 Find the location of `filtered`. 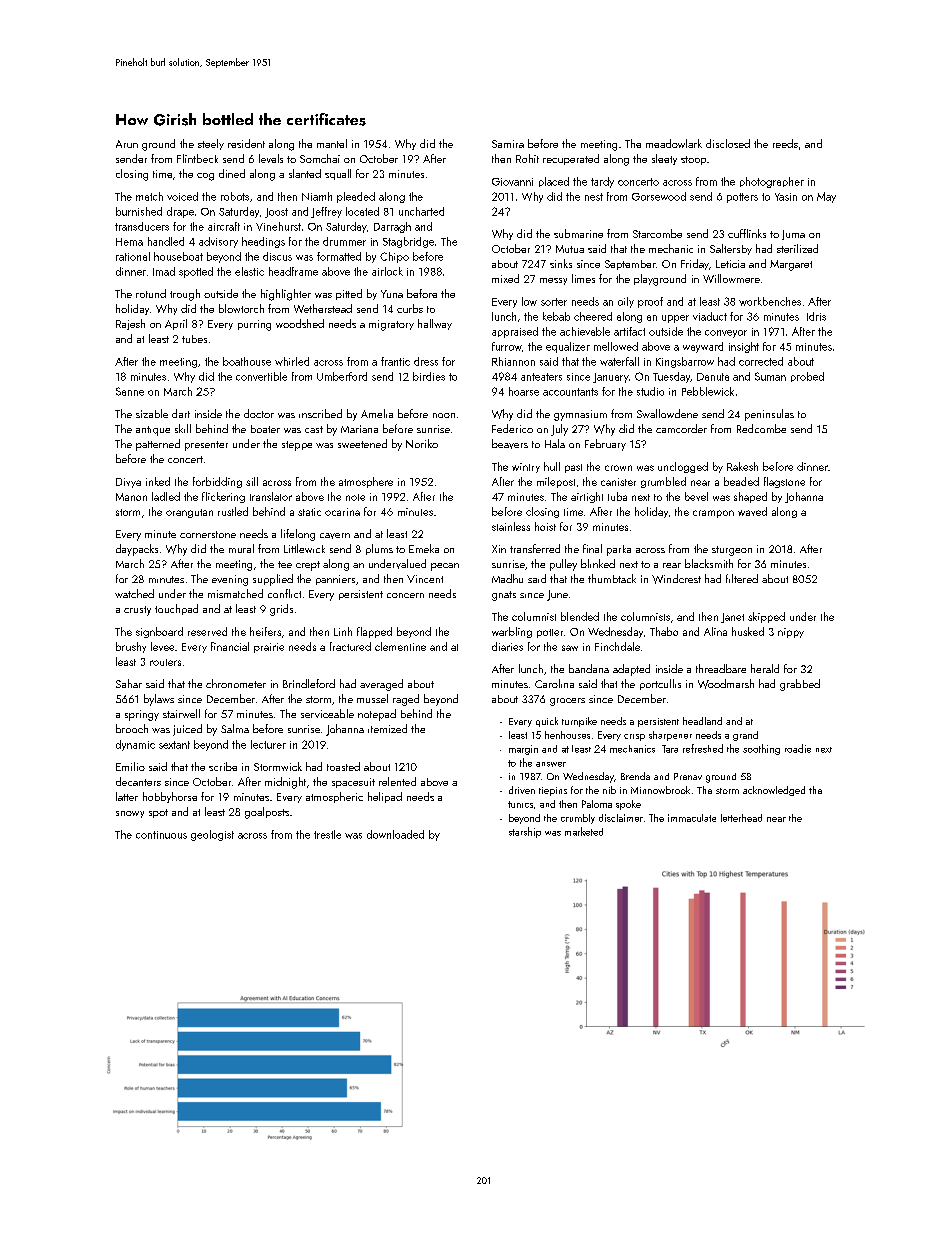

filtered is located at coordinates (742, 578).
